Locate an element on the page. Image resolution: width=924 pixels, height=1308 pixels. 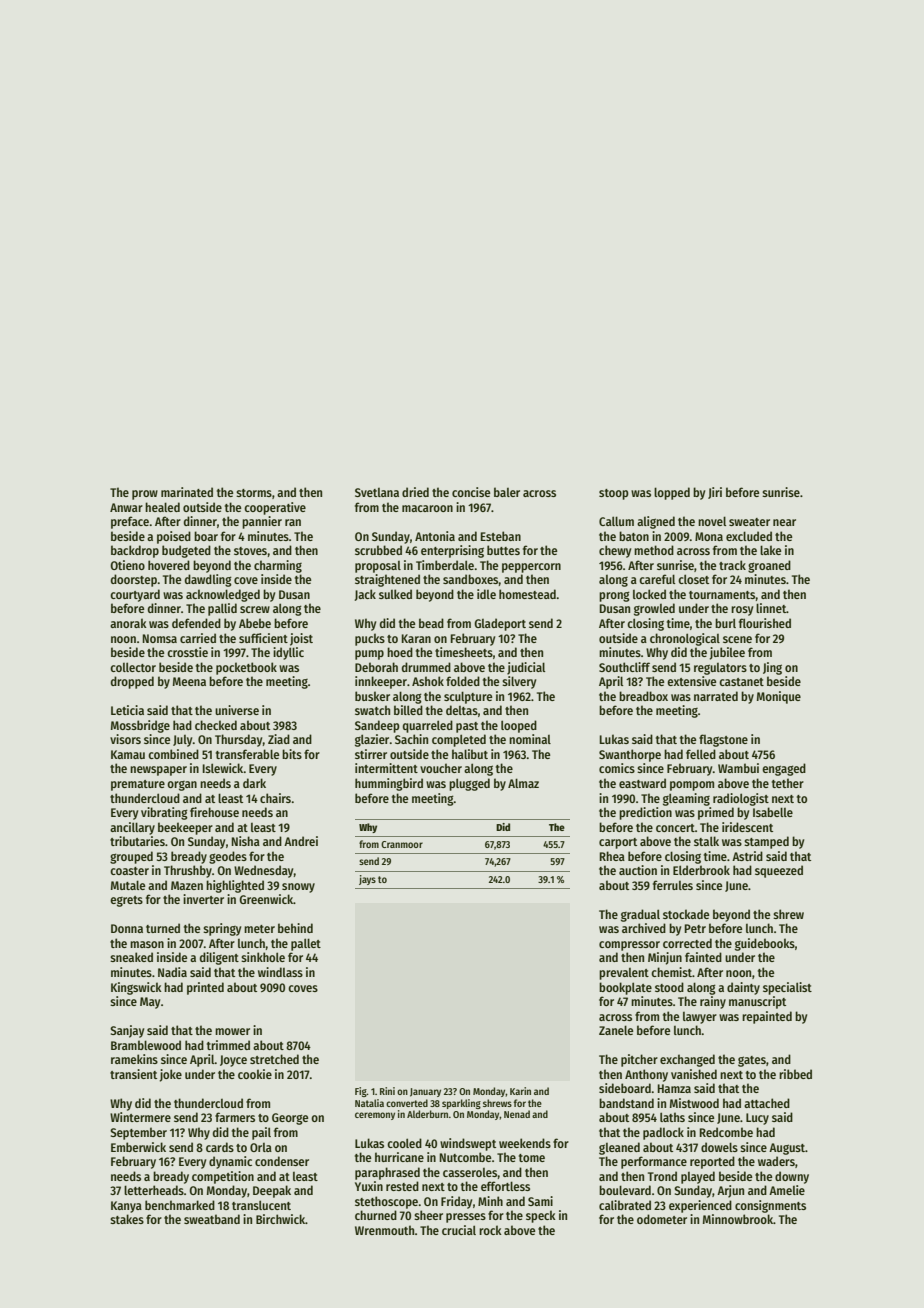
straightened is located at coordinates (387, 580).
